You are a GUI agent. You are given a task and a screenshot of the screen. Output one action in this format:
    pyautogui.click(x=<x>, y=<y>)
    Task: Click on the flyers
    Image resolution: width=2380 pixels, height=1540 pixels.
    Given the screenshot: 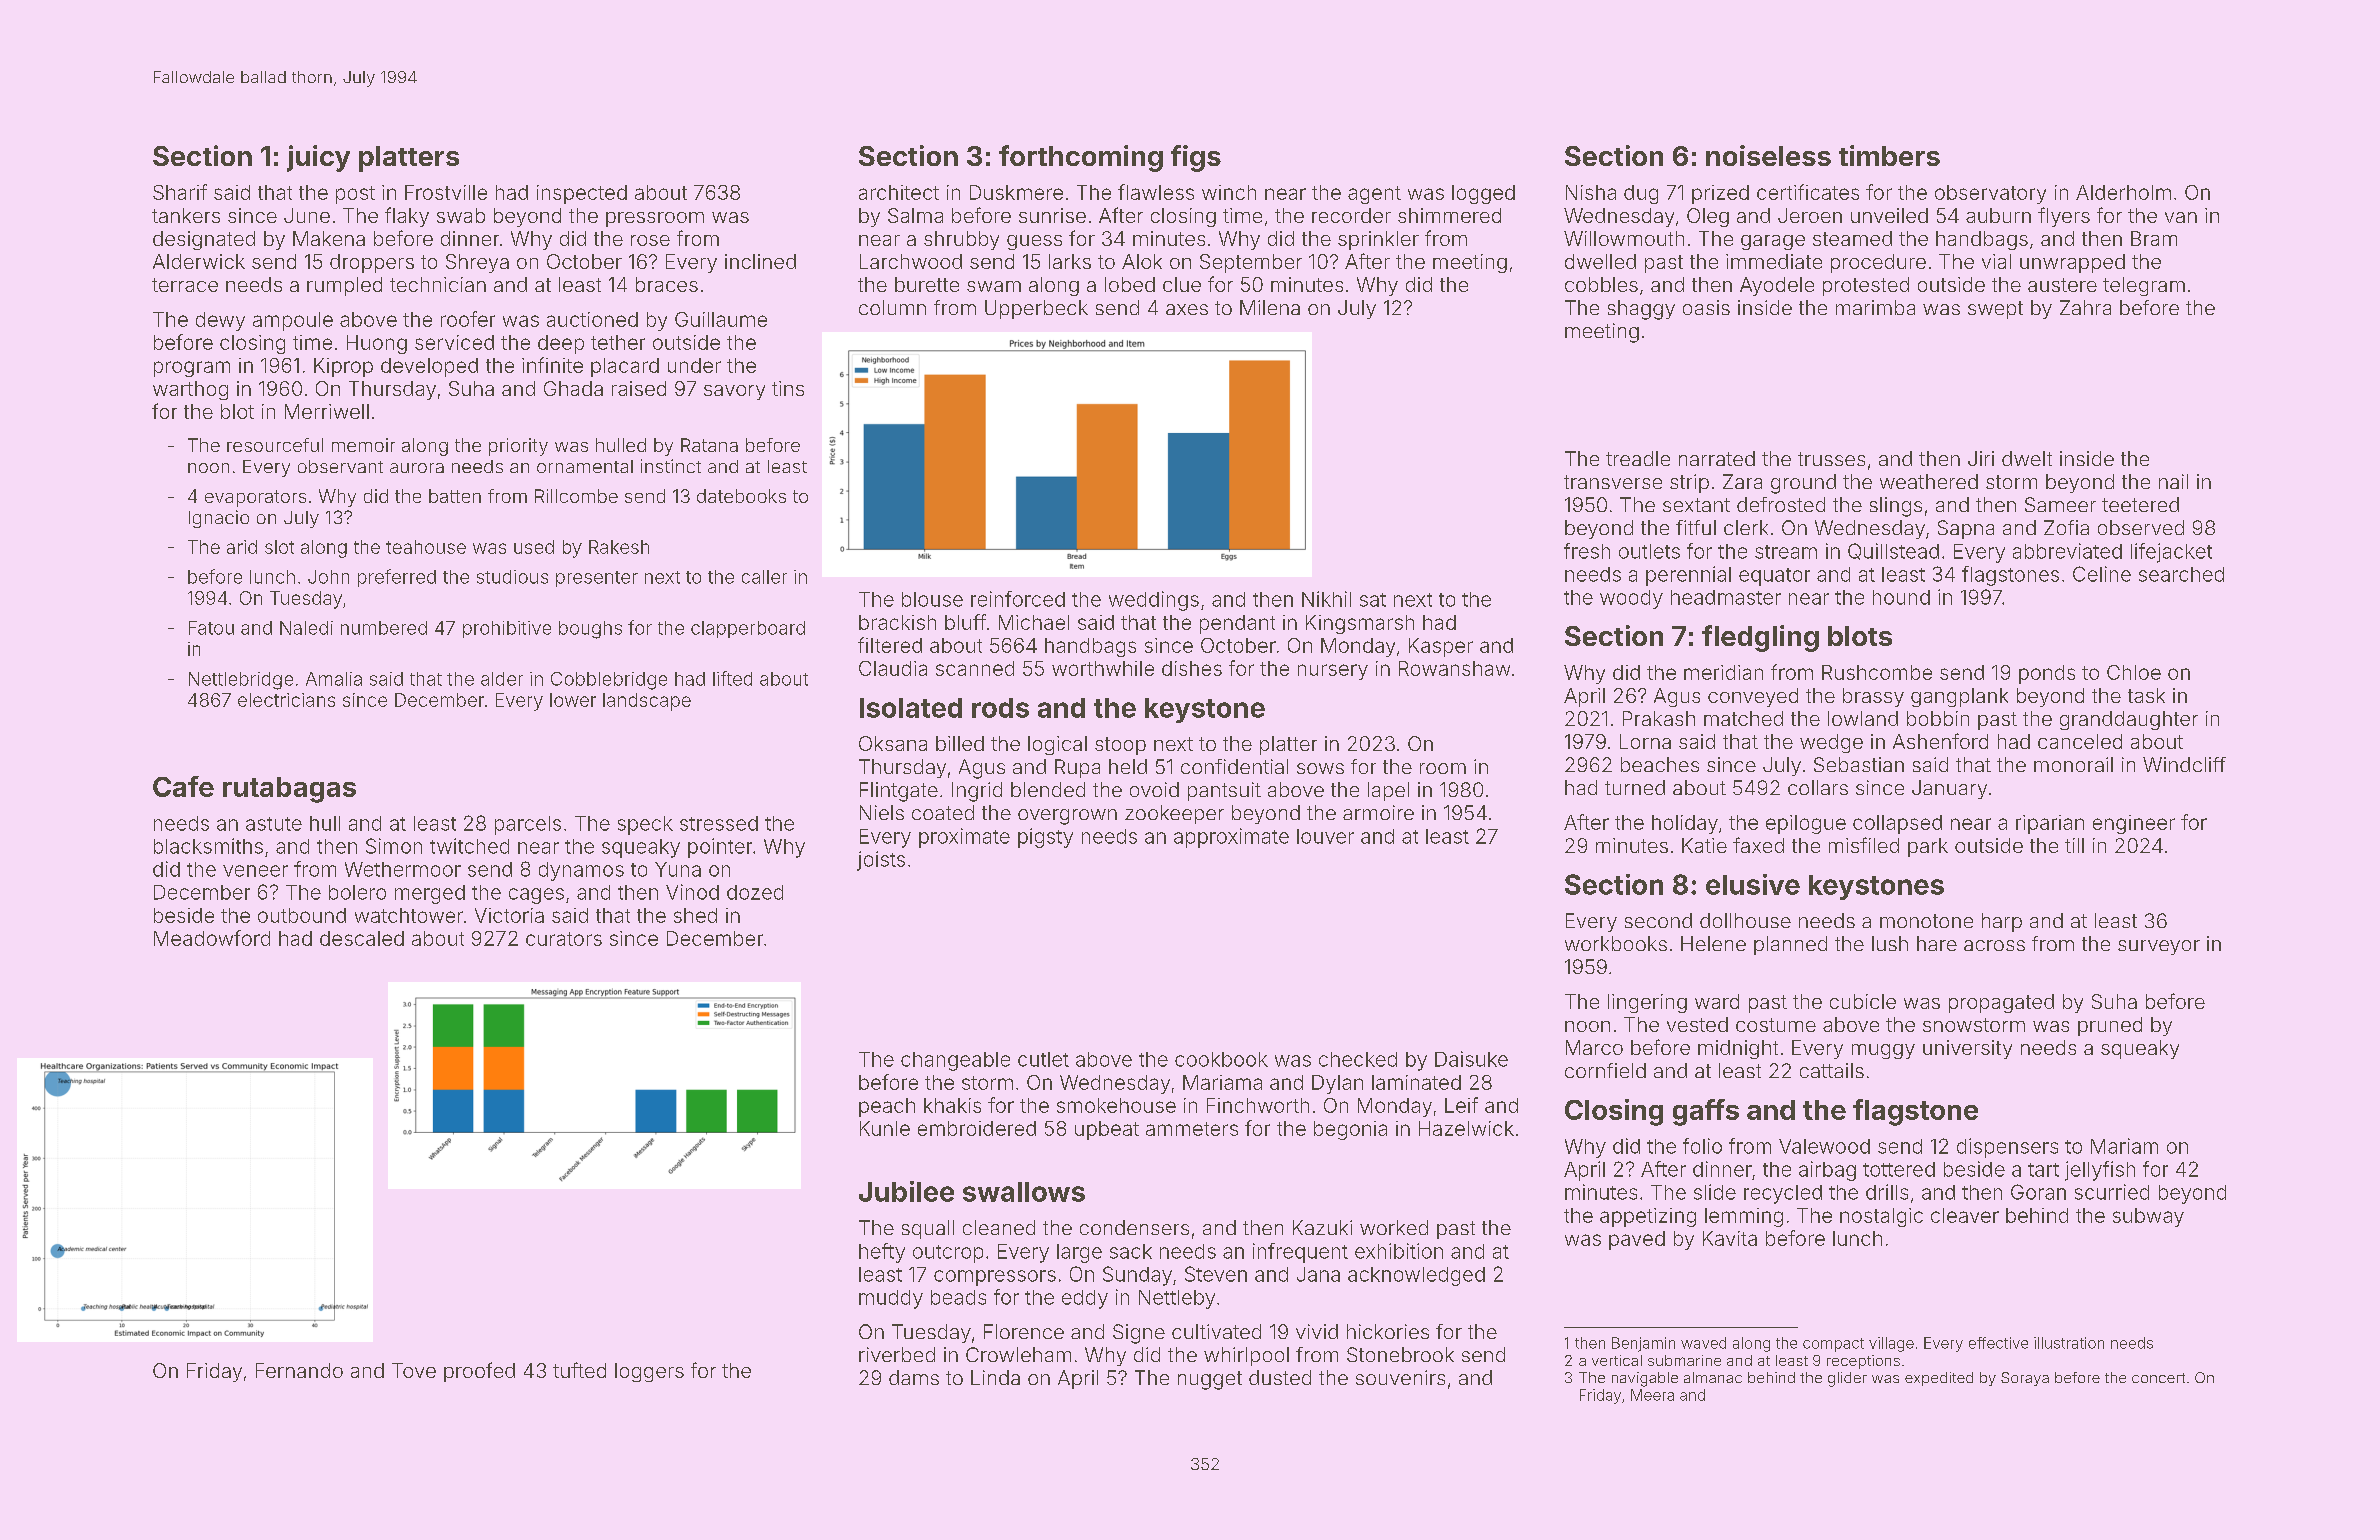 What is the action you would take?
    pyautogui.click(x=2064, y=217)
